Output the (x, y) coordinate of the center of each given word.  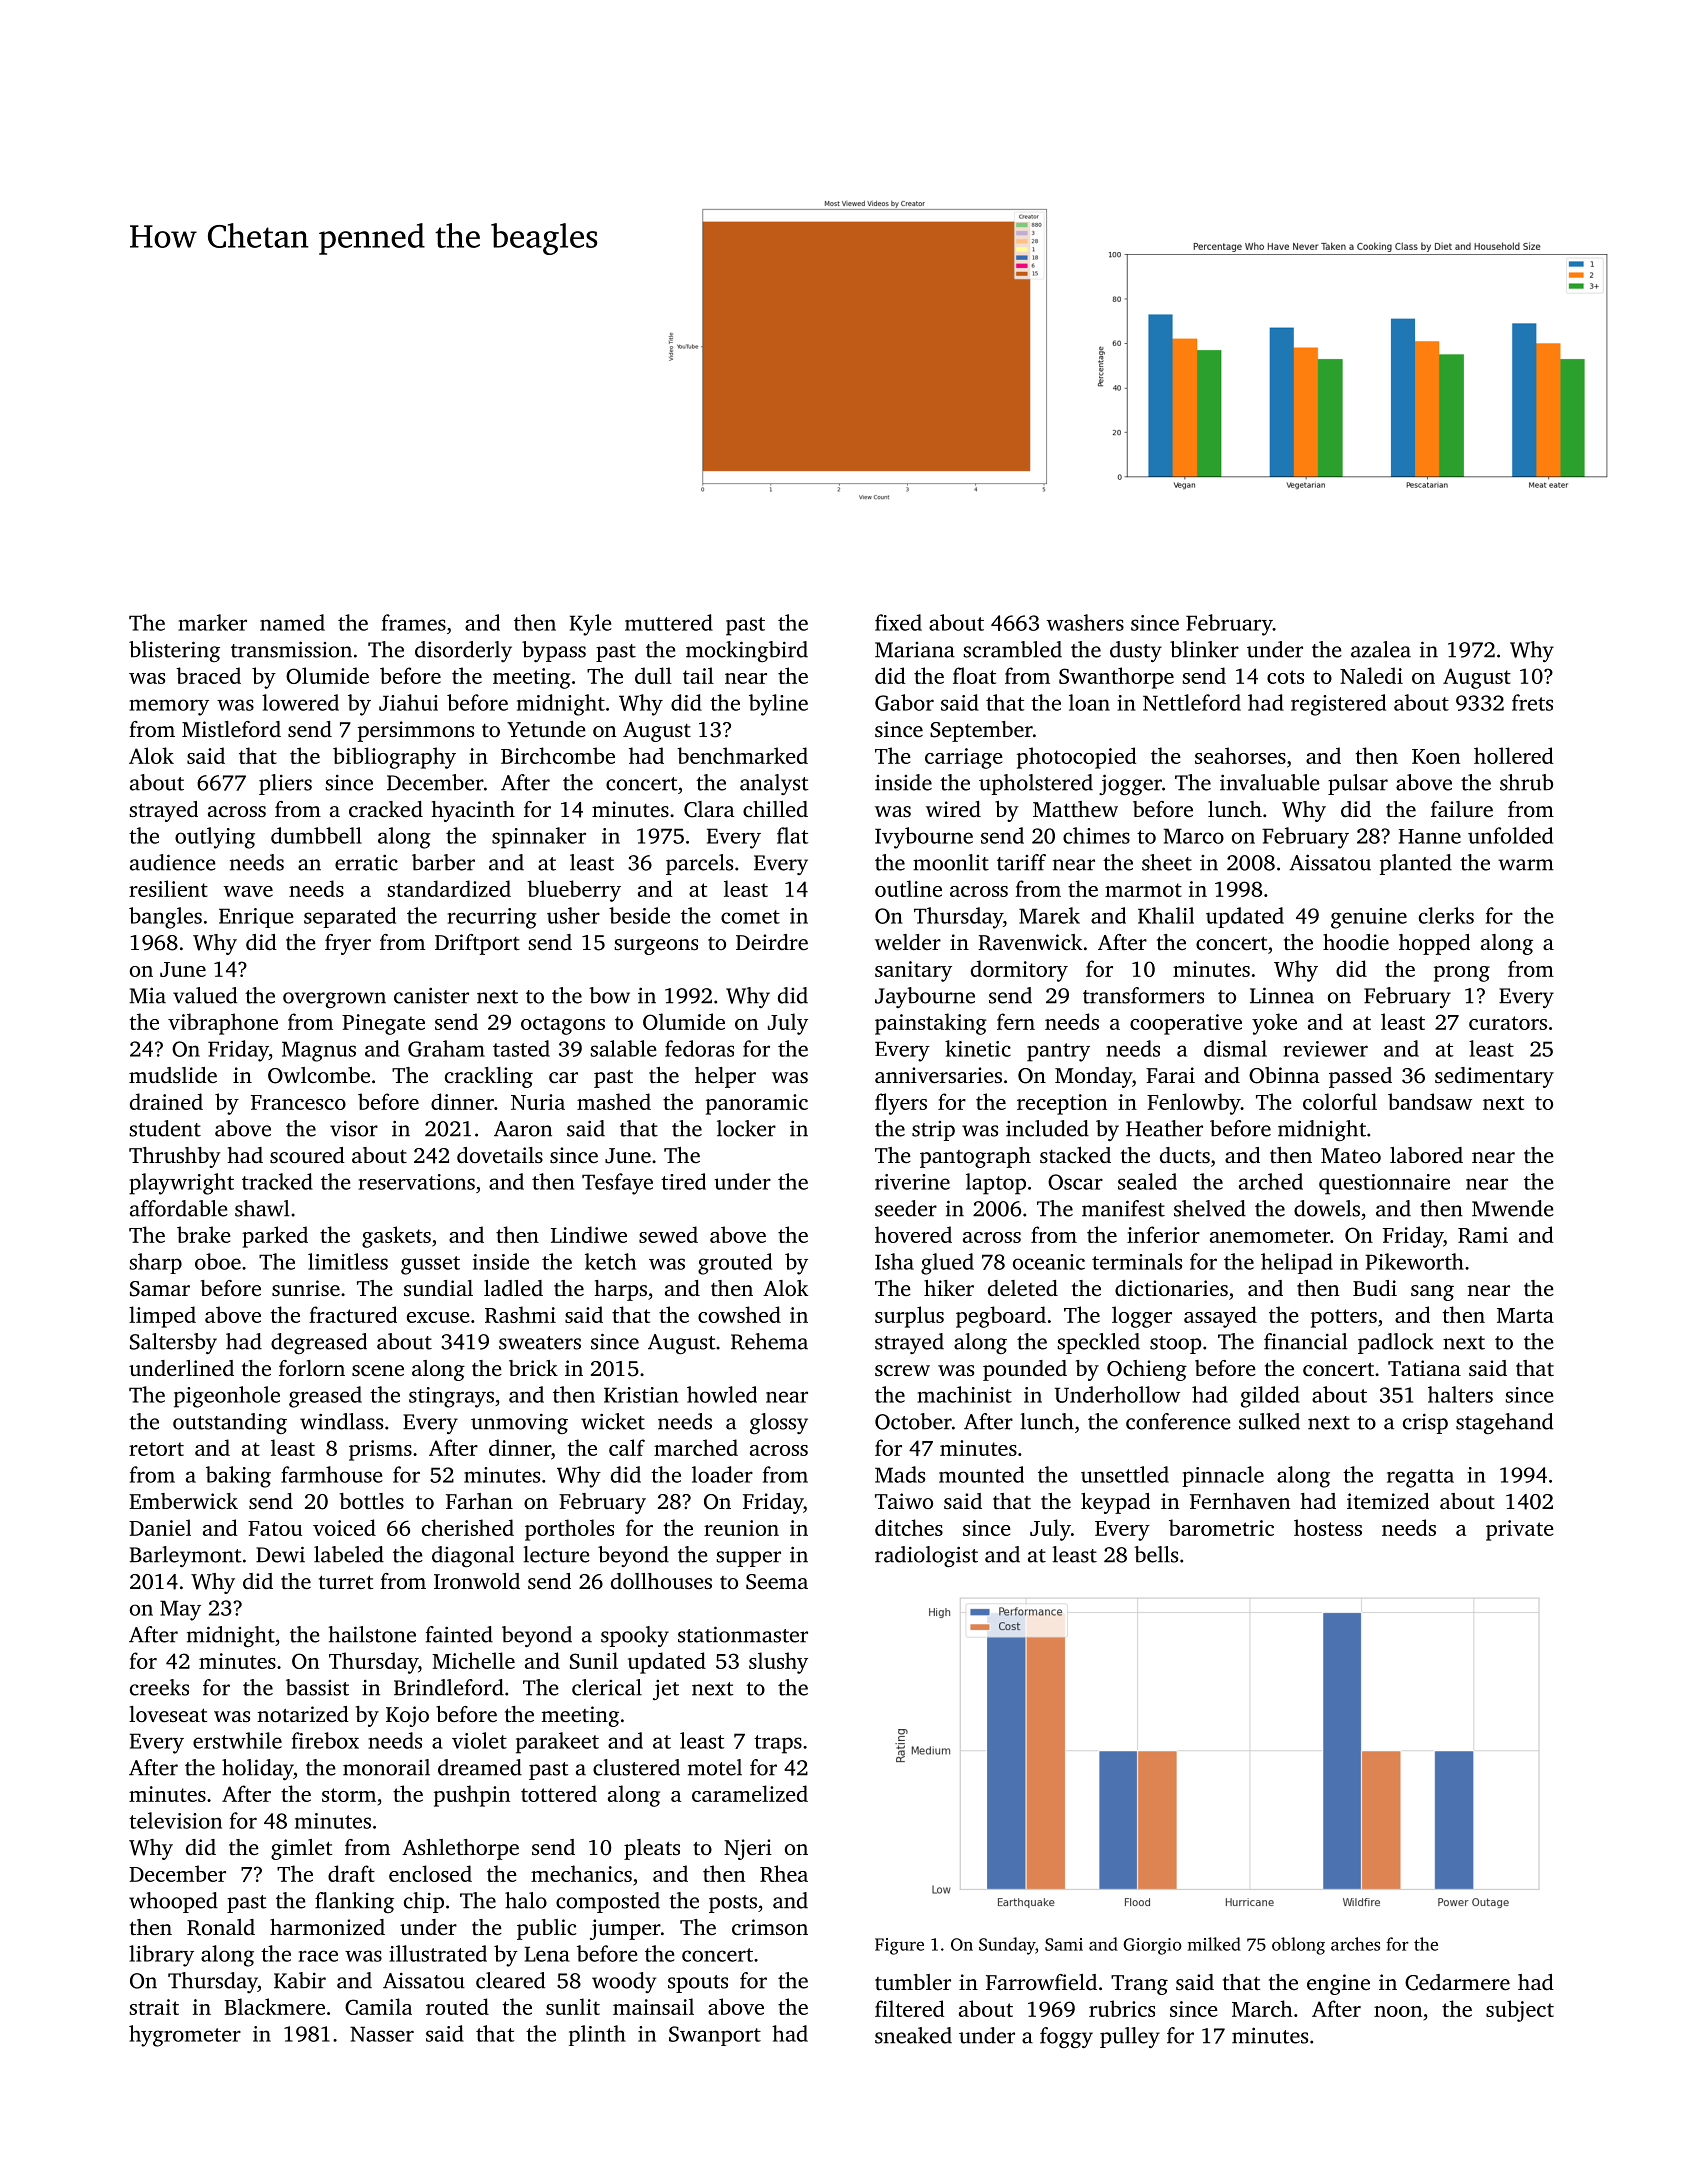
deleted (1023, 1288)
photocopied (1077, 758)
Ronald (221, 1927)
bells (1156, 1554)
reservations (417, 1182)
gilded (1270, 1397)
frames (414, 622)
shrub (1526, 782)
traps (778, 1744)
